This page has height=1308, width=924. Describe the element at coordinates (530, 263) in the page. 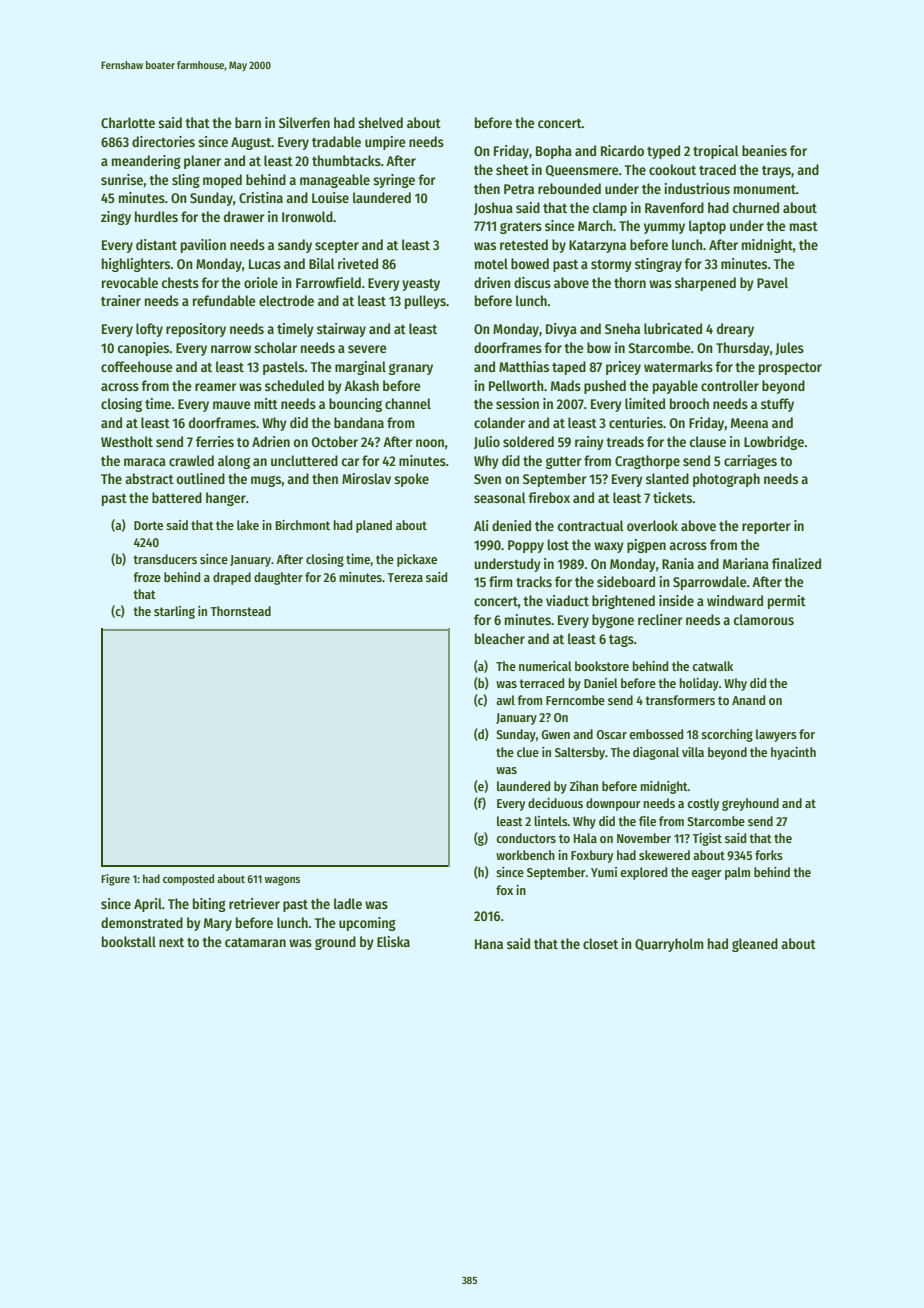

I see `bowed` at that location.
